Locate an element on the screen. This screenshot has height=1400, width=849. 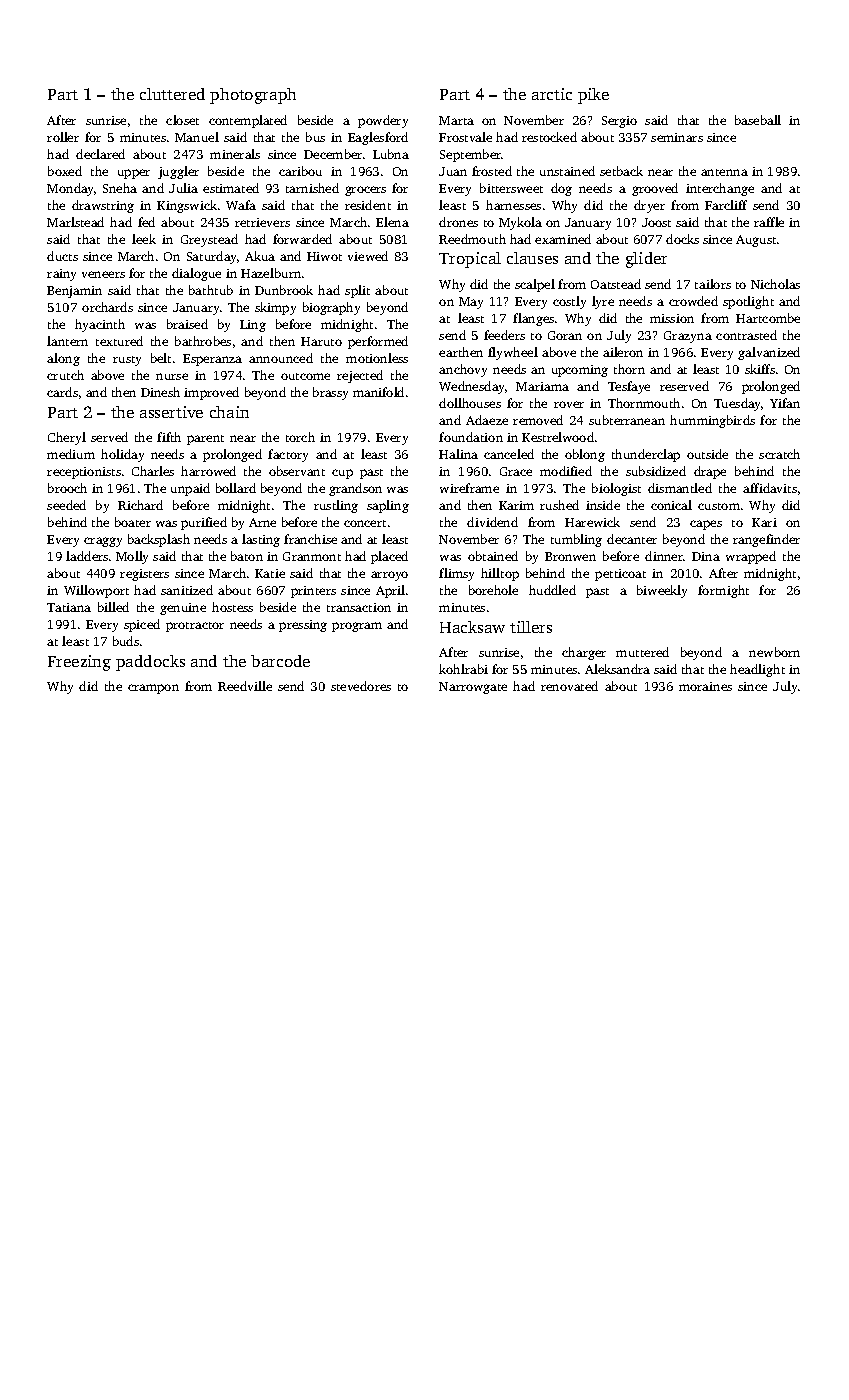
wireframe is located at coordinates (469, 488).
